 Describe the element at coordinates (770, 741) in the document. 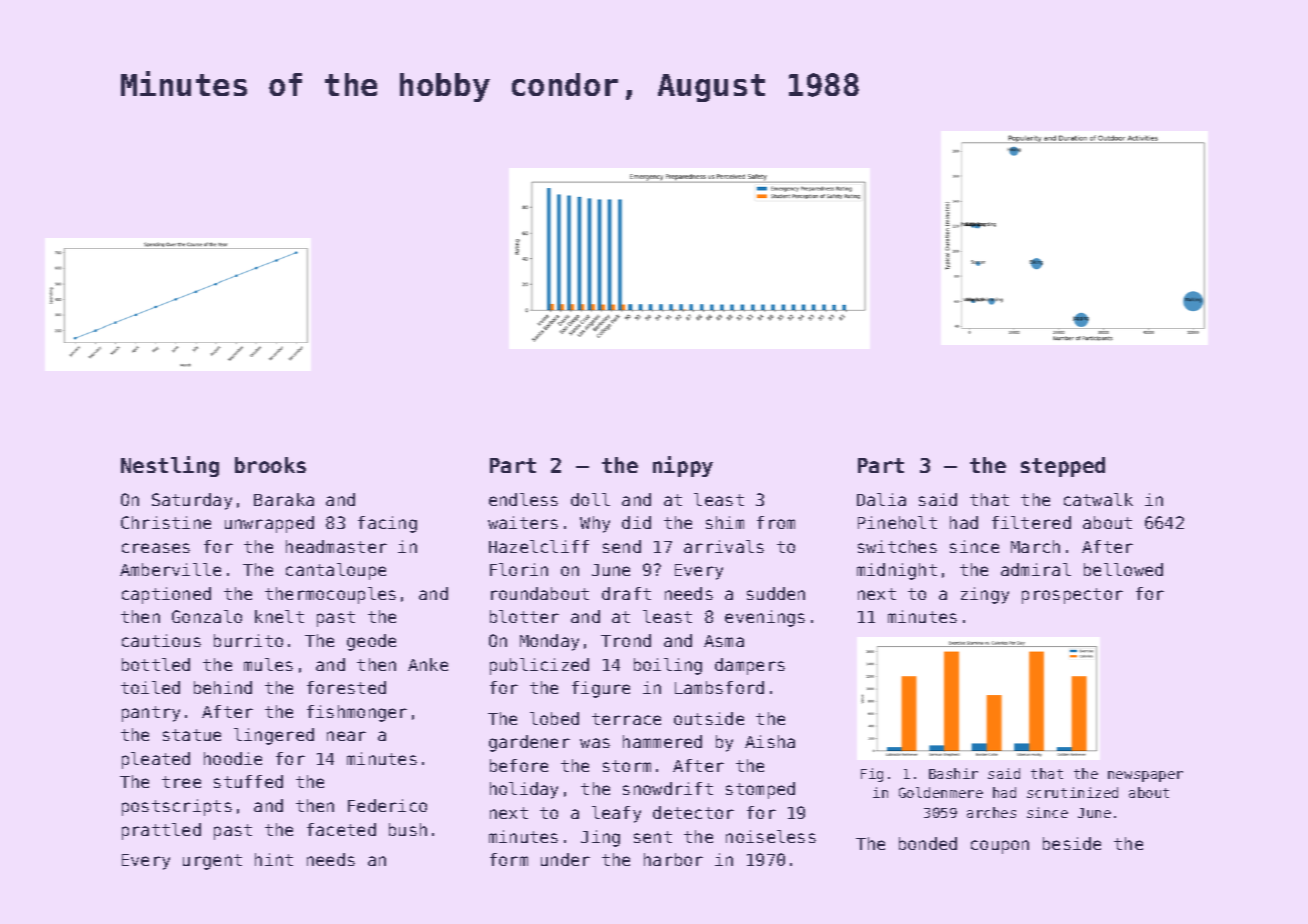

I see `Aisha` at that location.
